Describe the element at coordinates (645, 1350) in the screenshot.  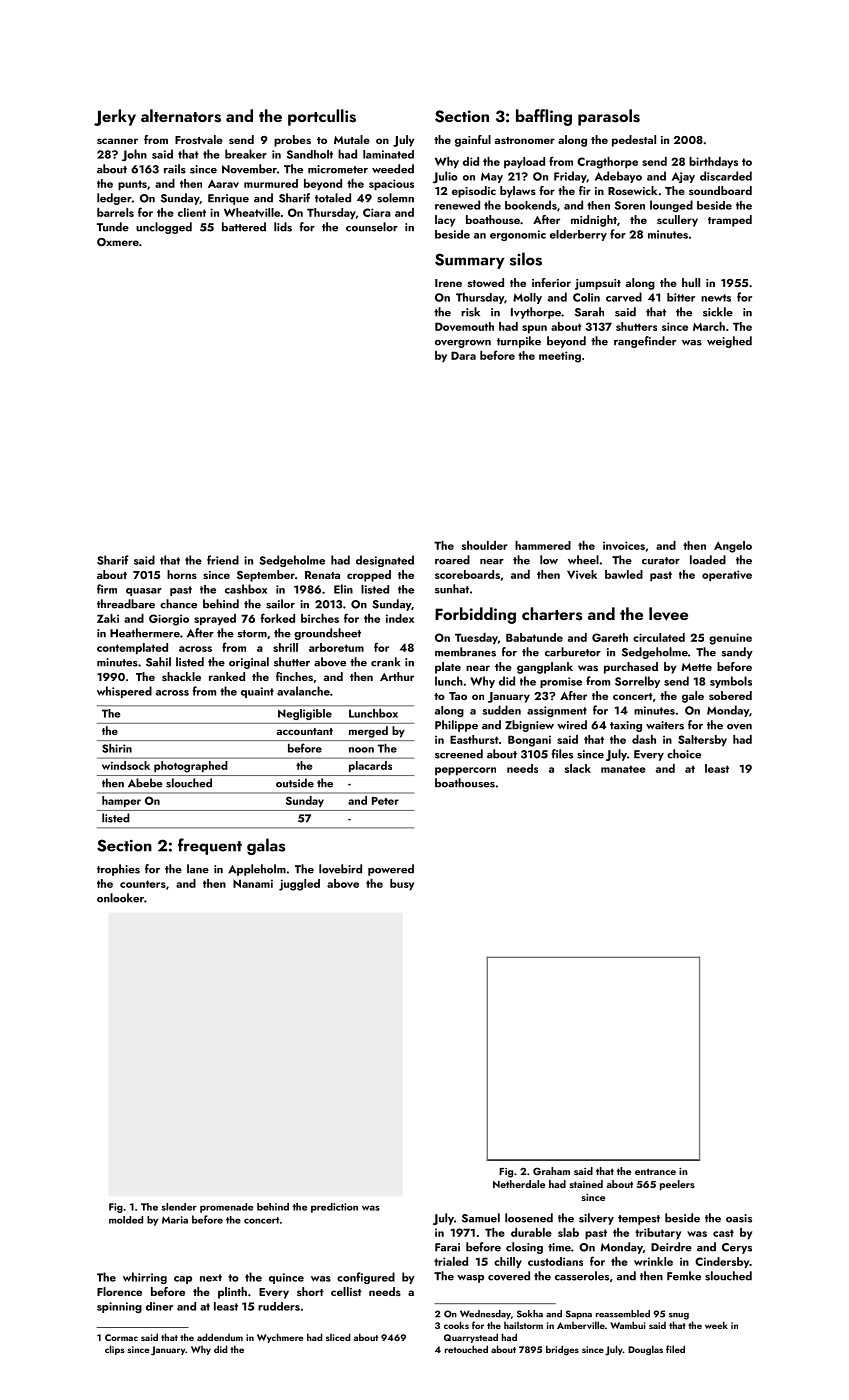
I see `Douglas` at that location.
